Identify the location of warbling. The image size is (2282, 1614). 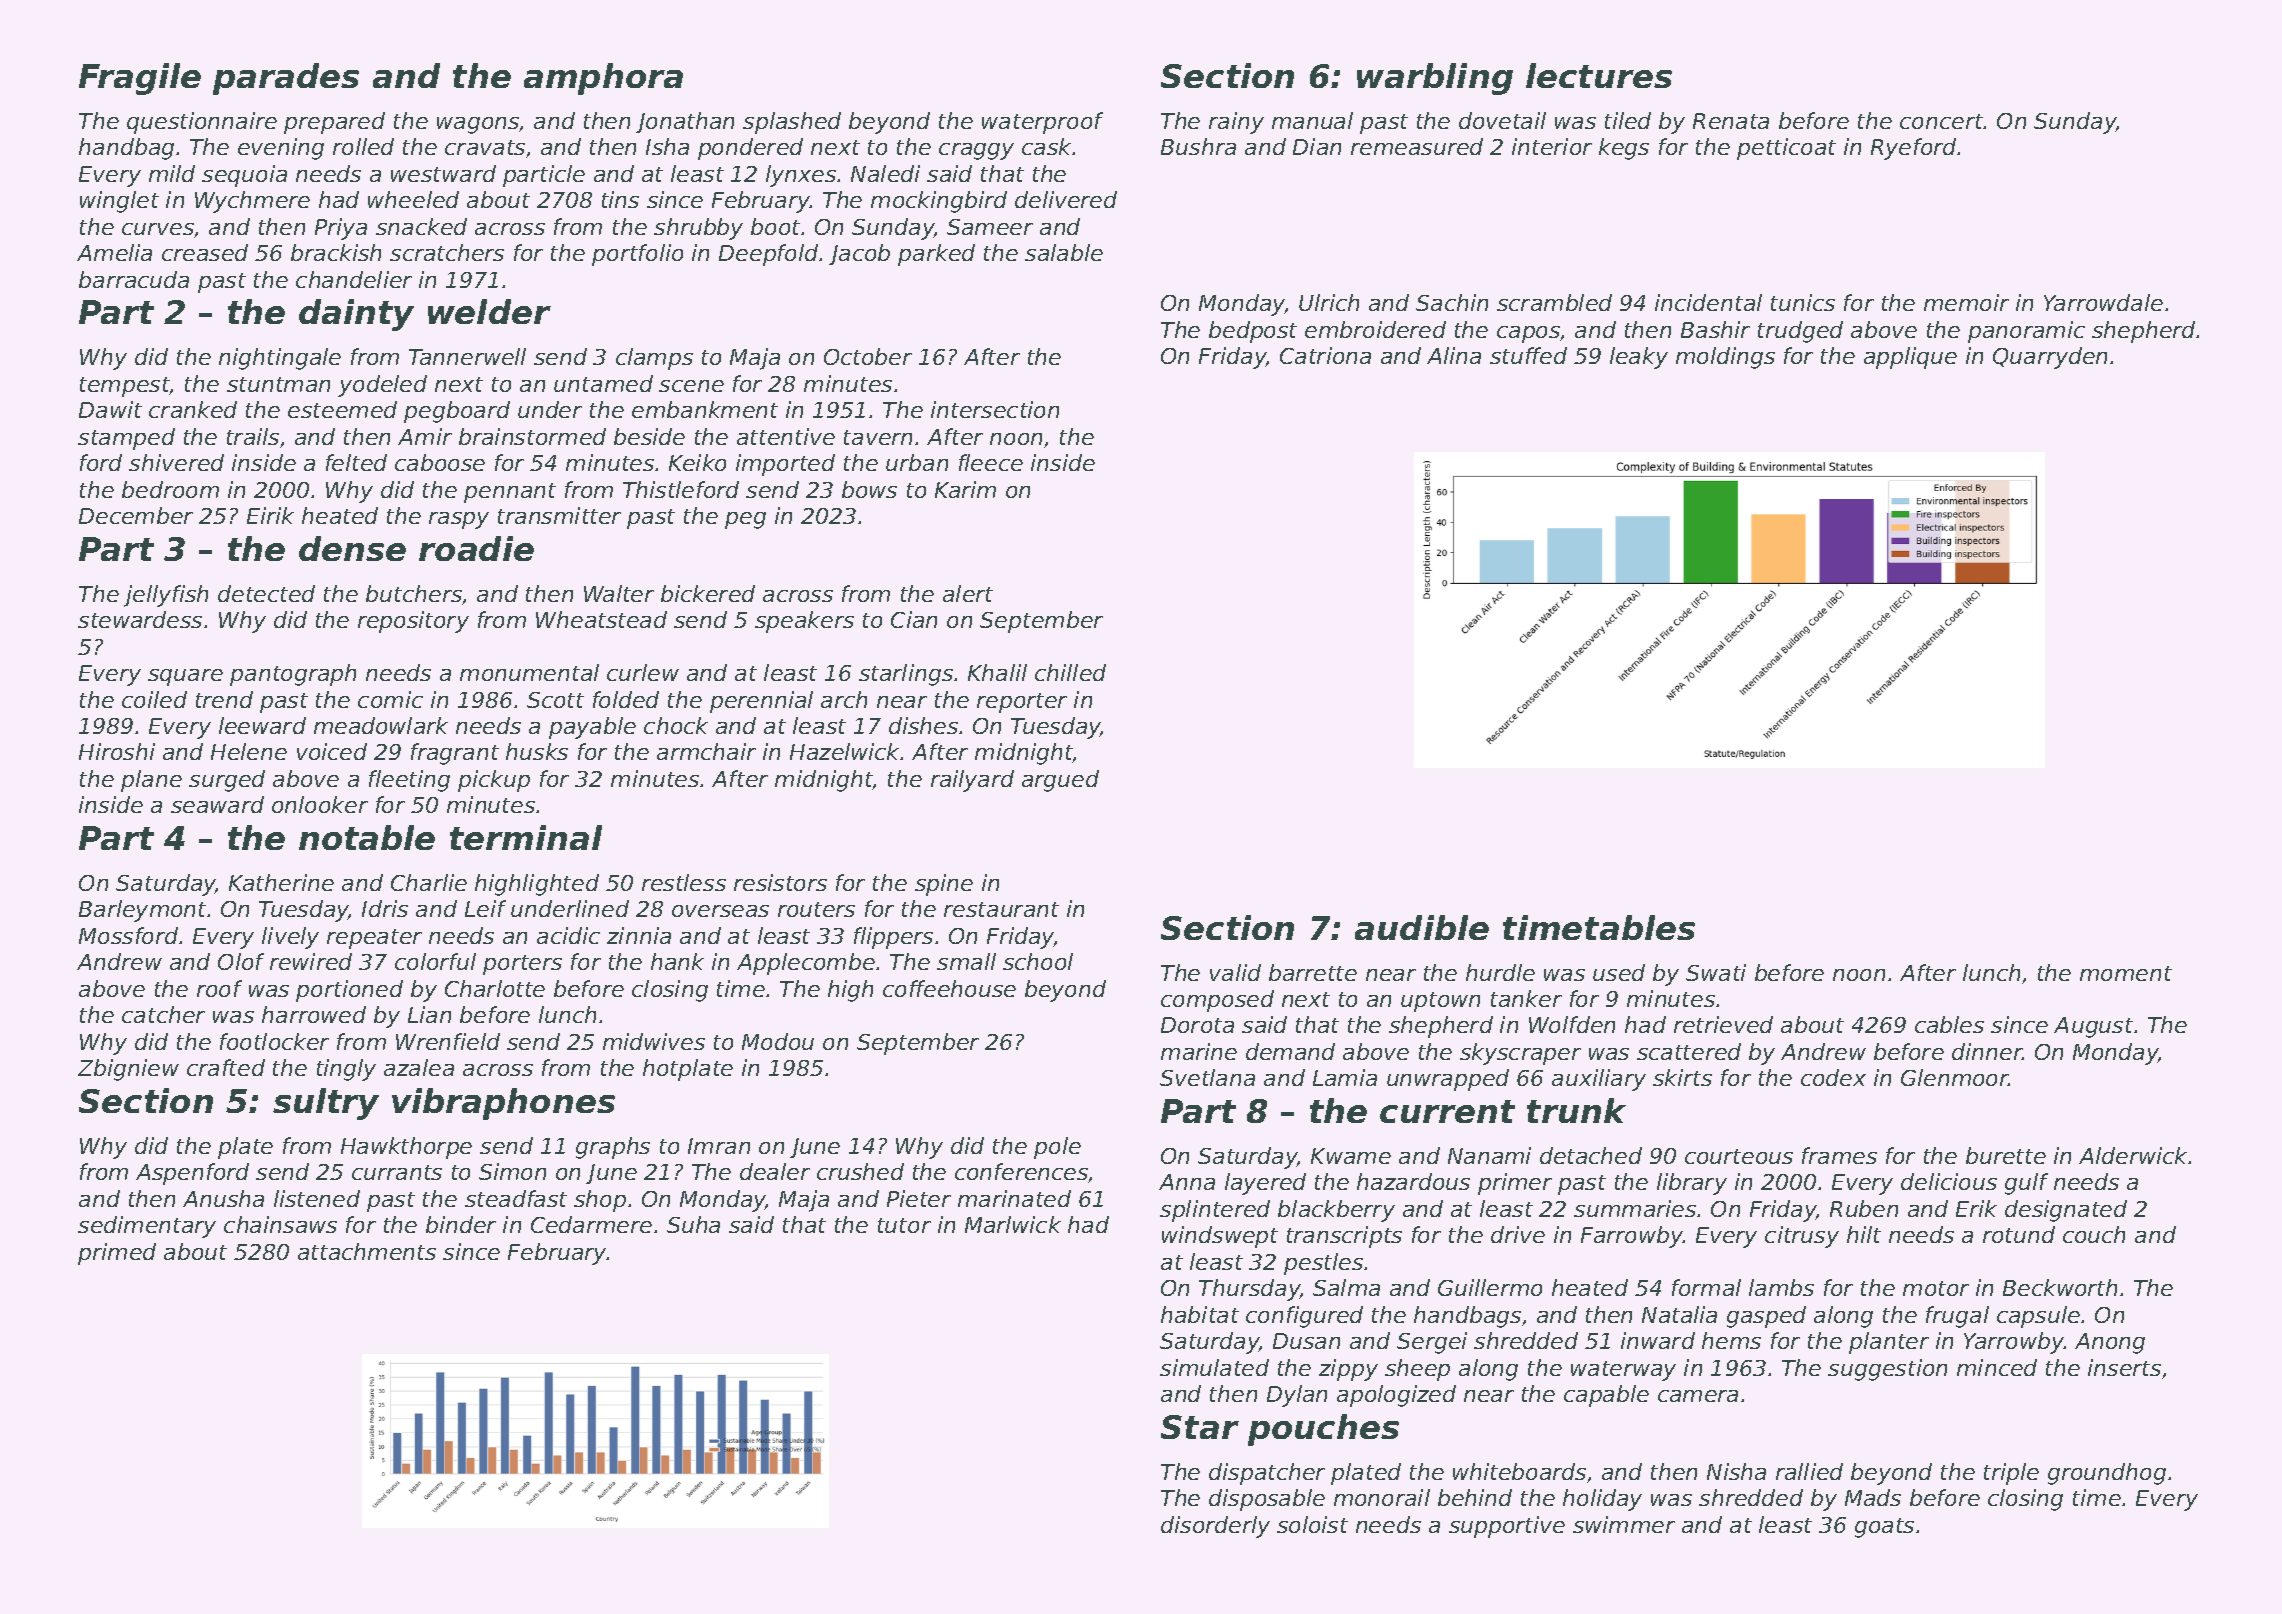
(1435, 79).
